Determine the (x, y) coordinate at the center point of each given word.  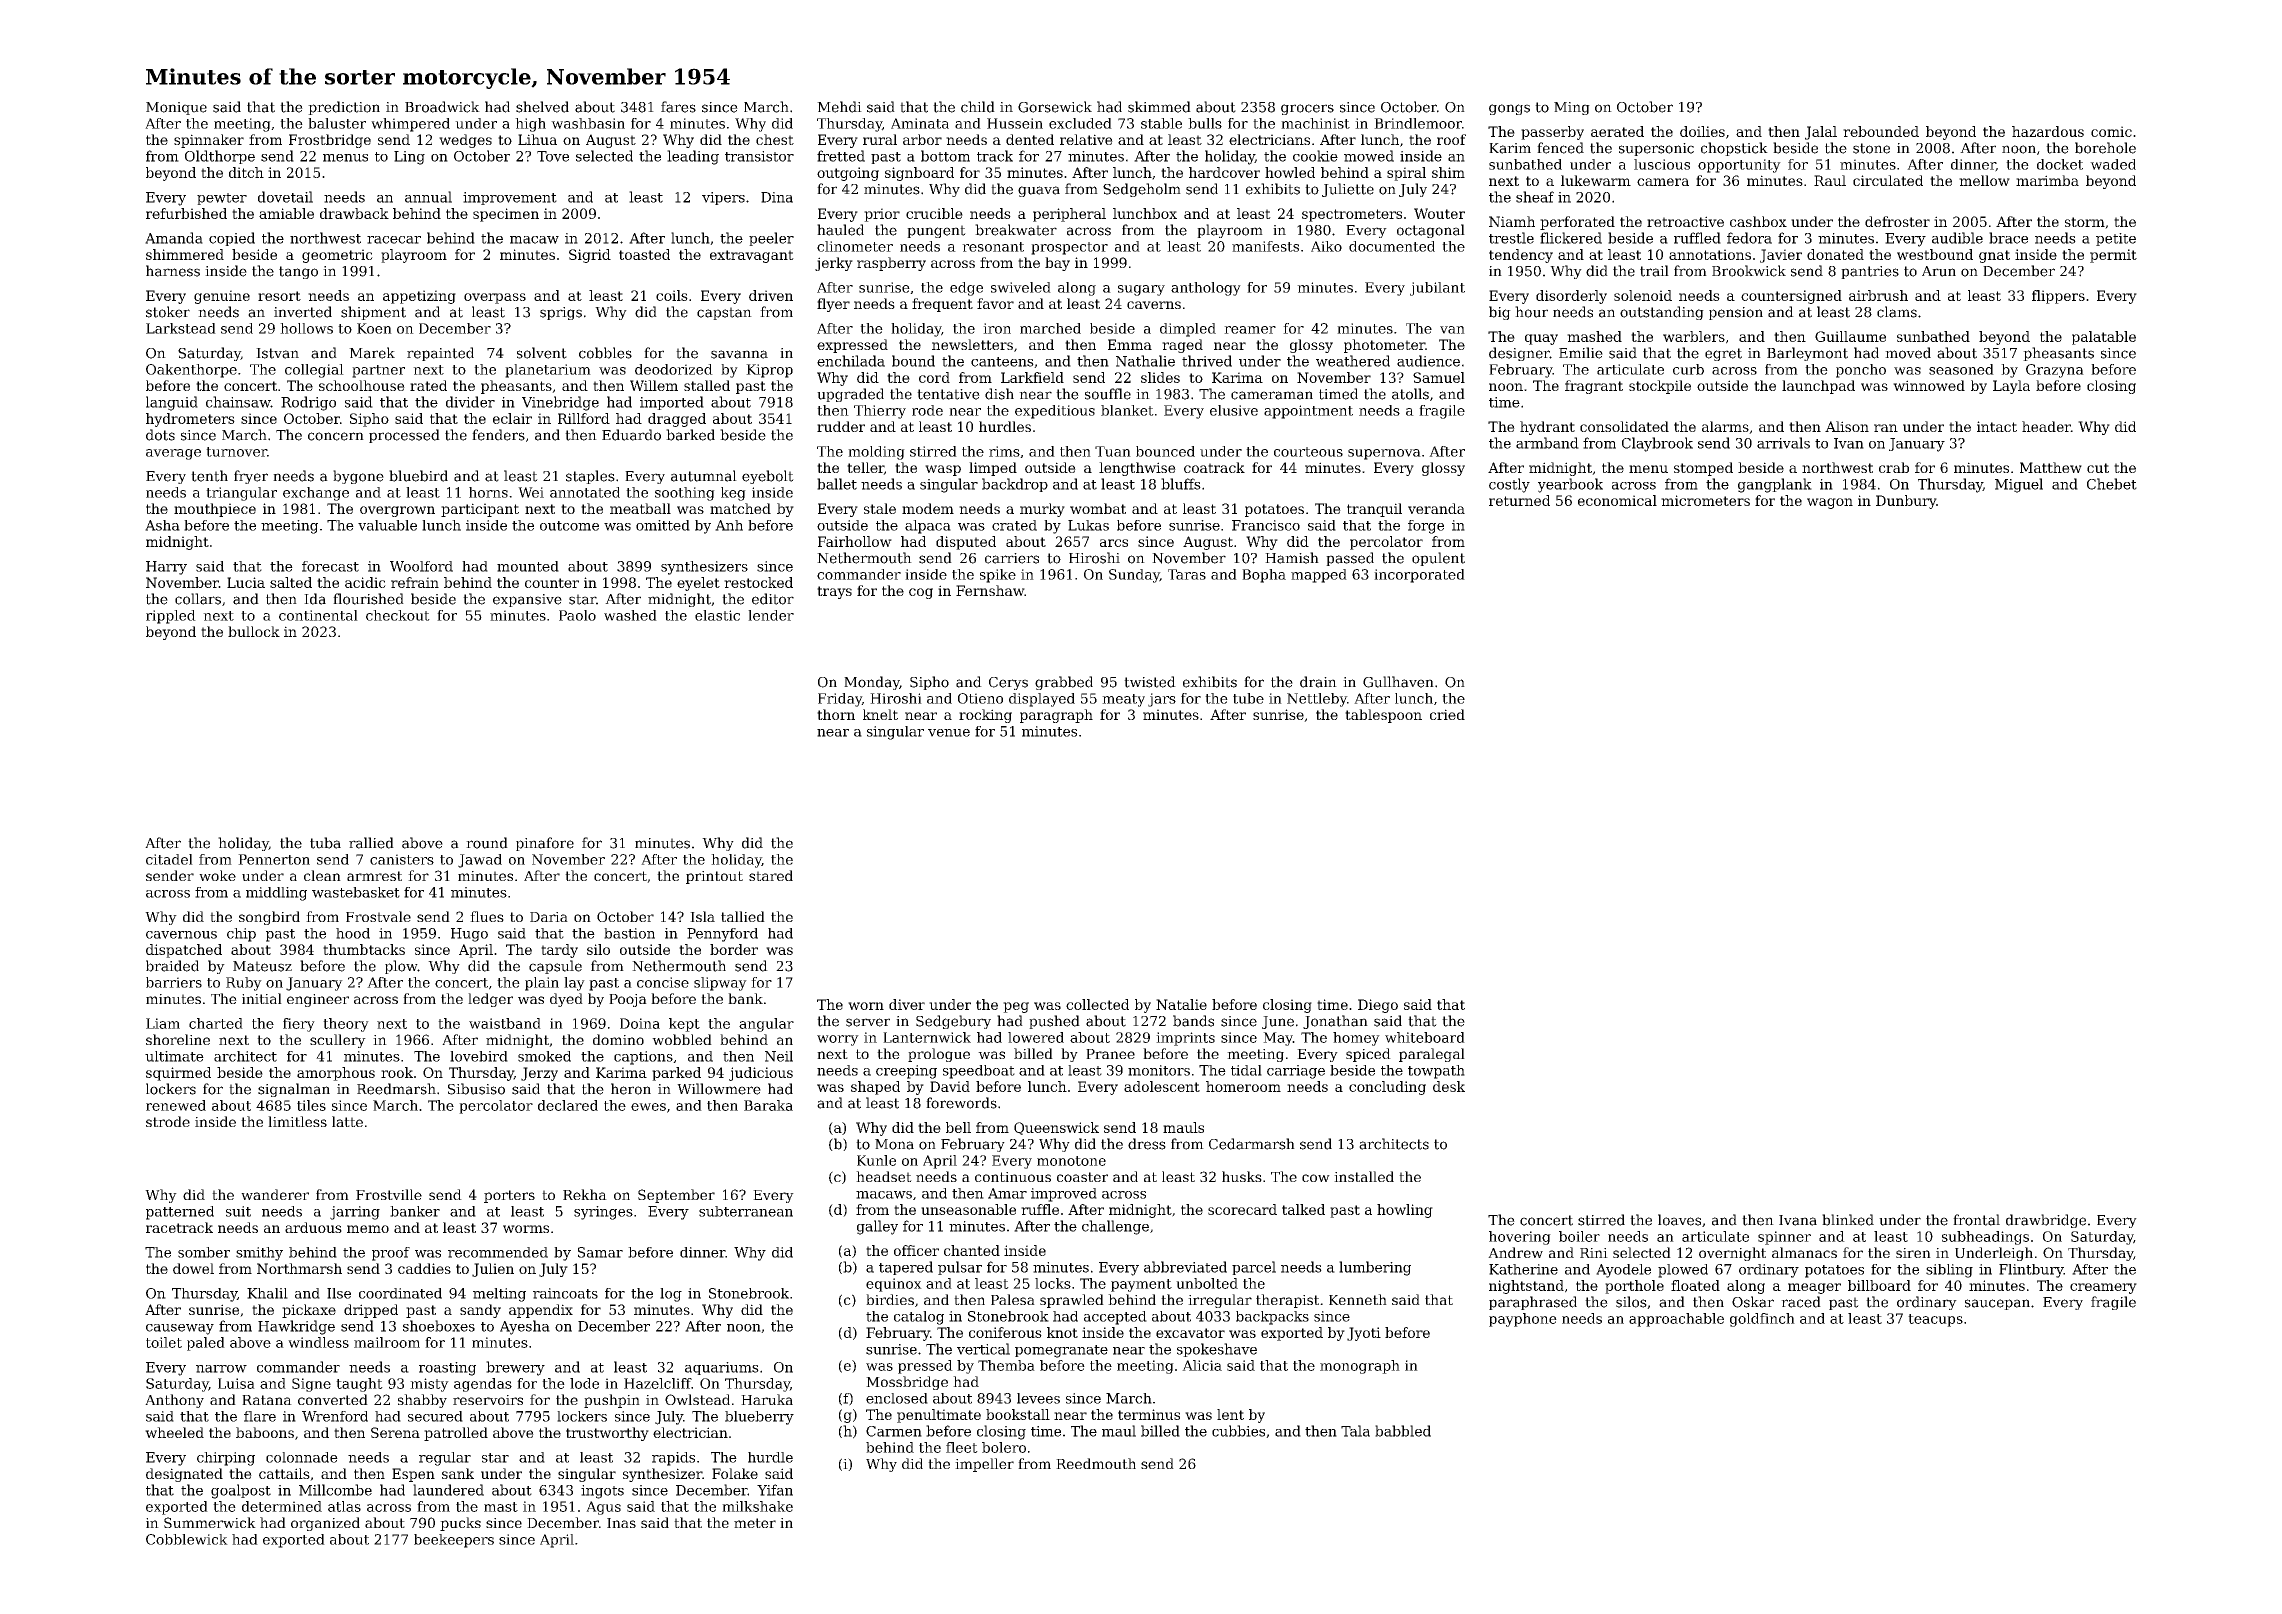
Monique (176, 108)
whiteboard (1425, 1037)
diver (907, 1004)
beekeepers (454, 1541)
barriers (174, 982)
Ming (1572, 108)
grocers (1307, 109)
